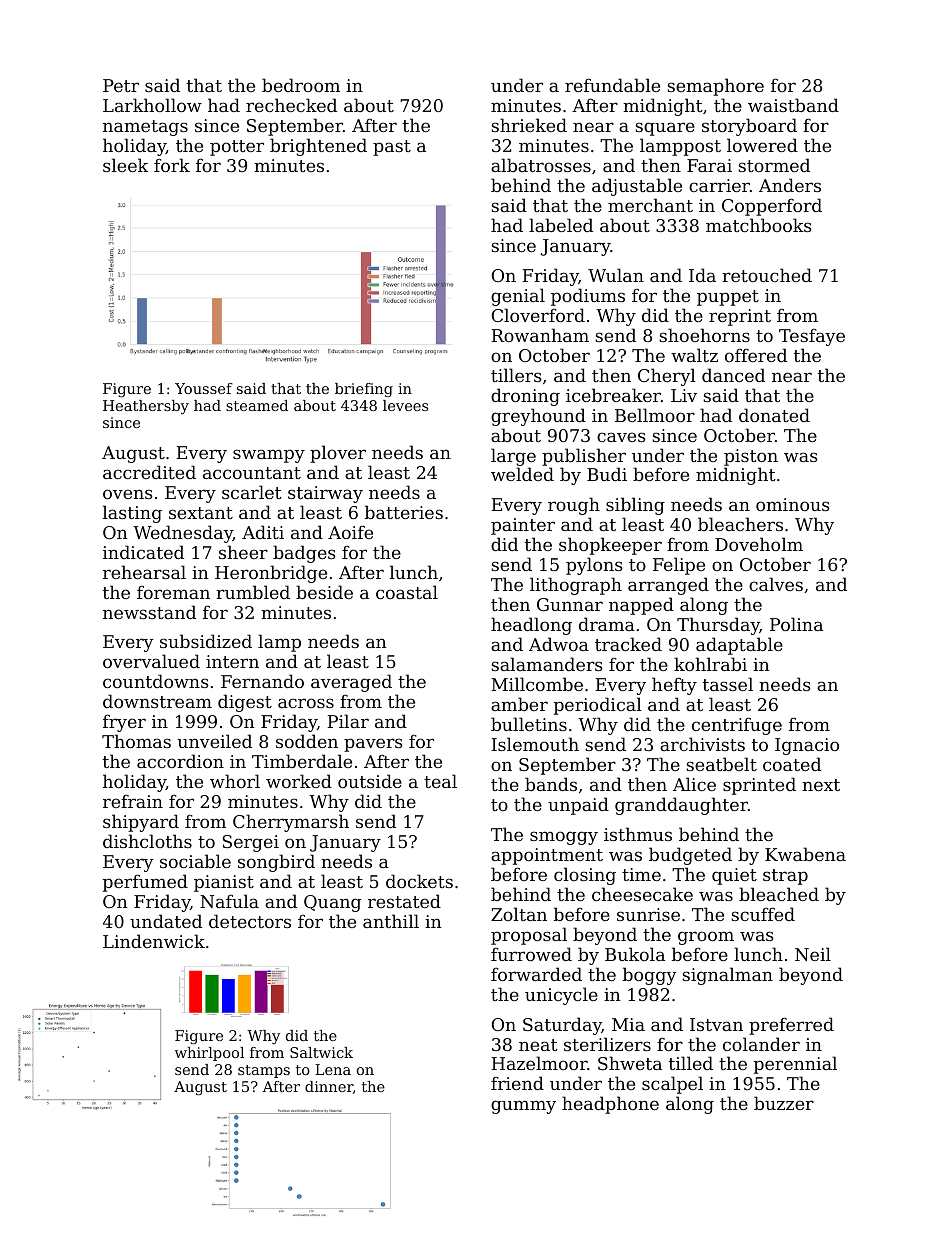 The width and height of the screenshot is (952, 1233). I want to click on semaphore, so click(715, 87).
